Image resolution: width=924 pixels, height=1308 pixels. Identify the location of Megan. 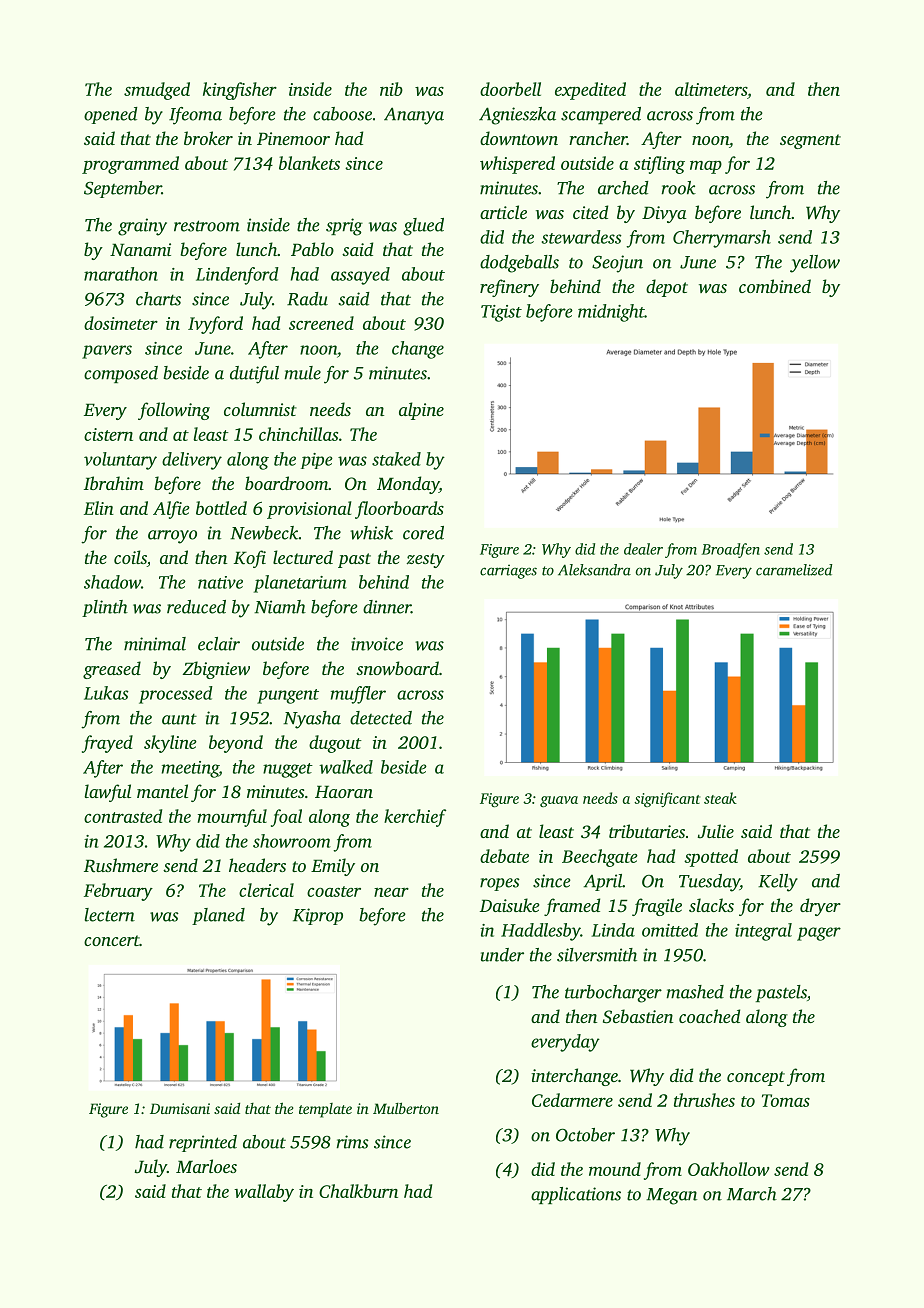
(671, 1196).
